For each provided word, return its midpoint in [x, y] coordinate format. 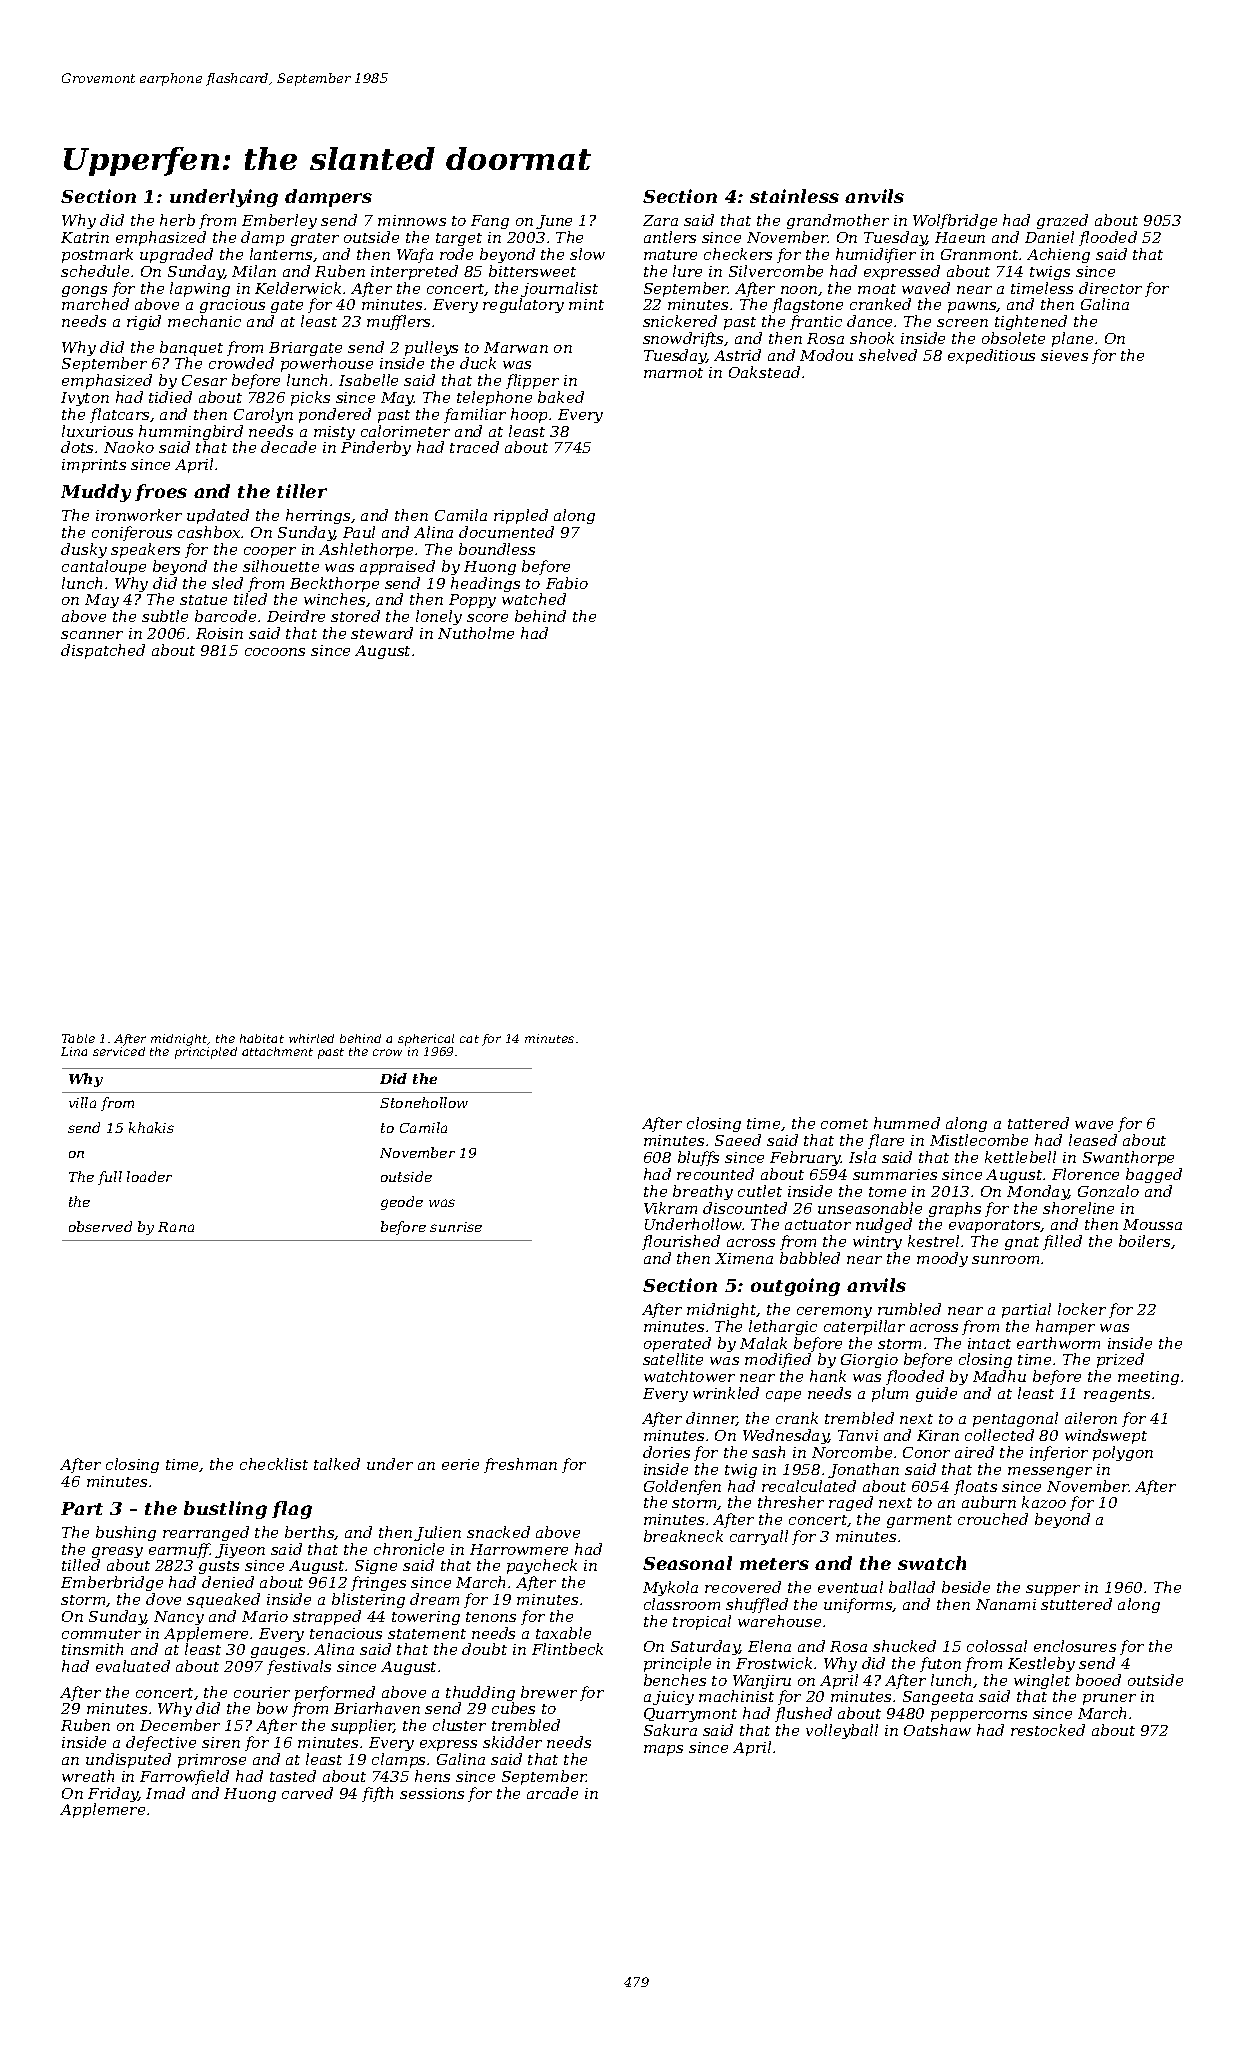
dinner [711, 1419]
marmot [673, 373]
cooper [270, 552]
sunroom [1005, 1260]
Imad [165, 1793]
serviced [119, 1051]
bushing [126, 1533]
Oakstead [764, 372]
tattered [1038, 1123]
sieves [1064, 355]
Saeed [738, 1140]
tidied [170, 397]
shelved [888, 355]
